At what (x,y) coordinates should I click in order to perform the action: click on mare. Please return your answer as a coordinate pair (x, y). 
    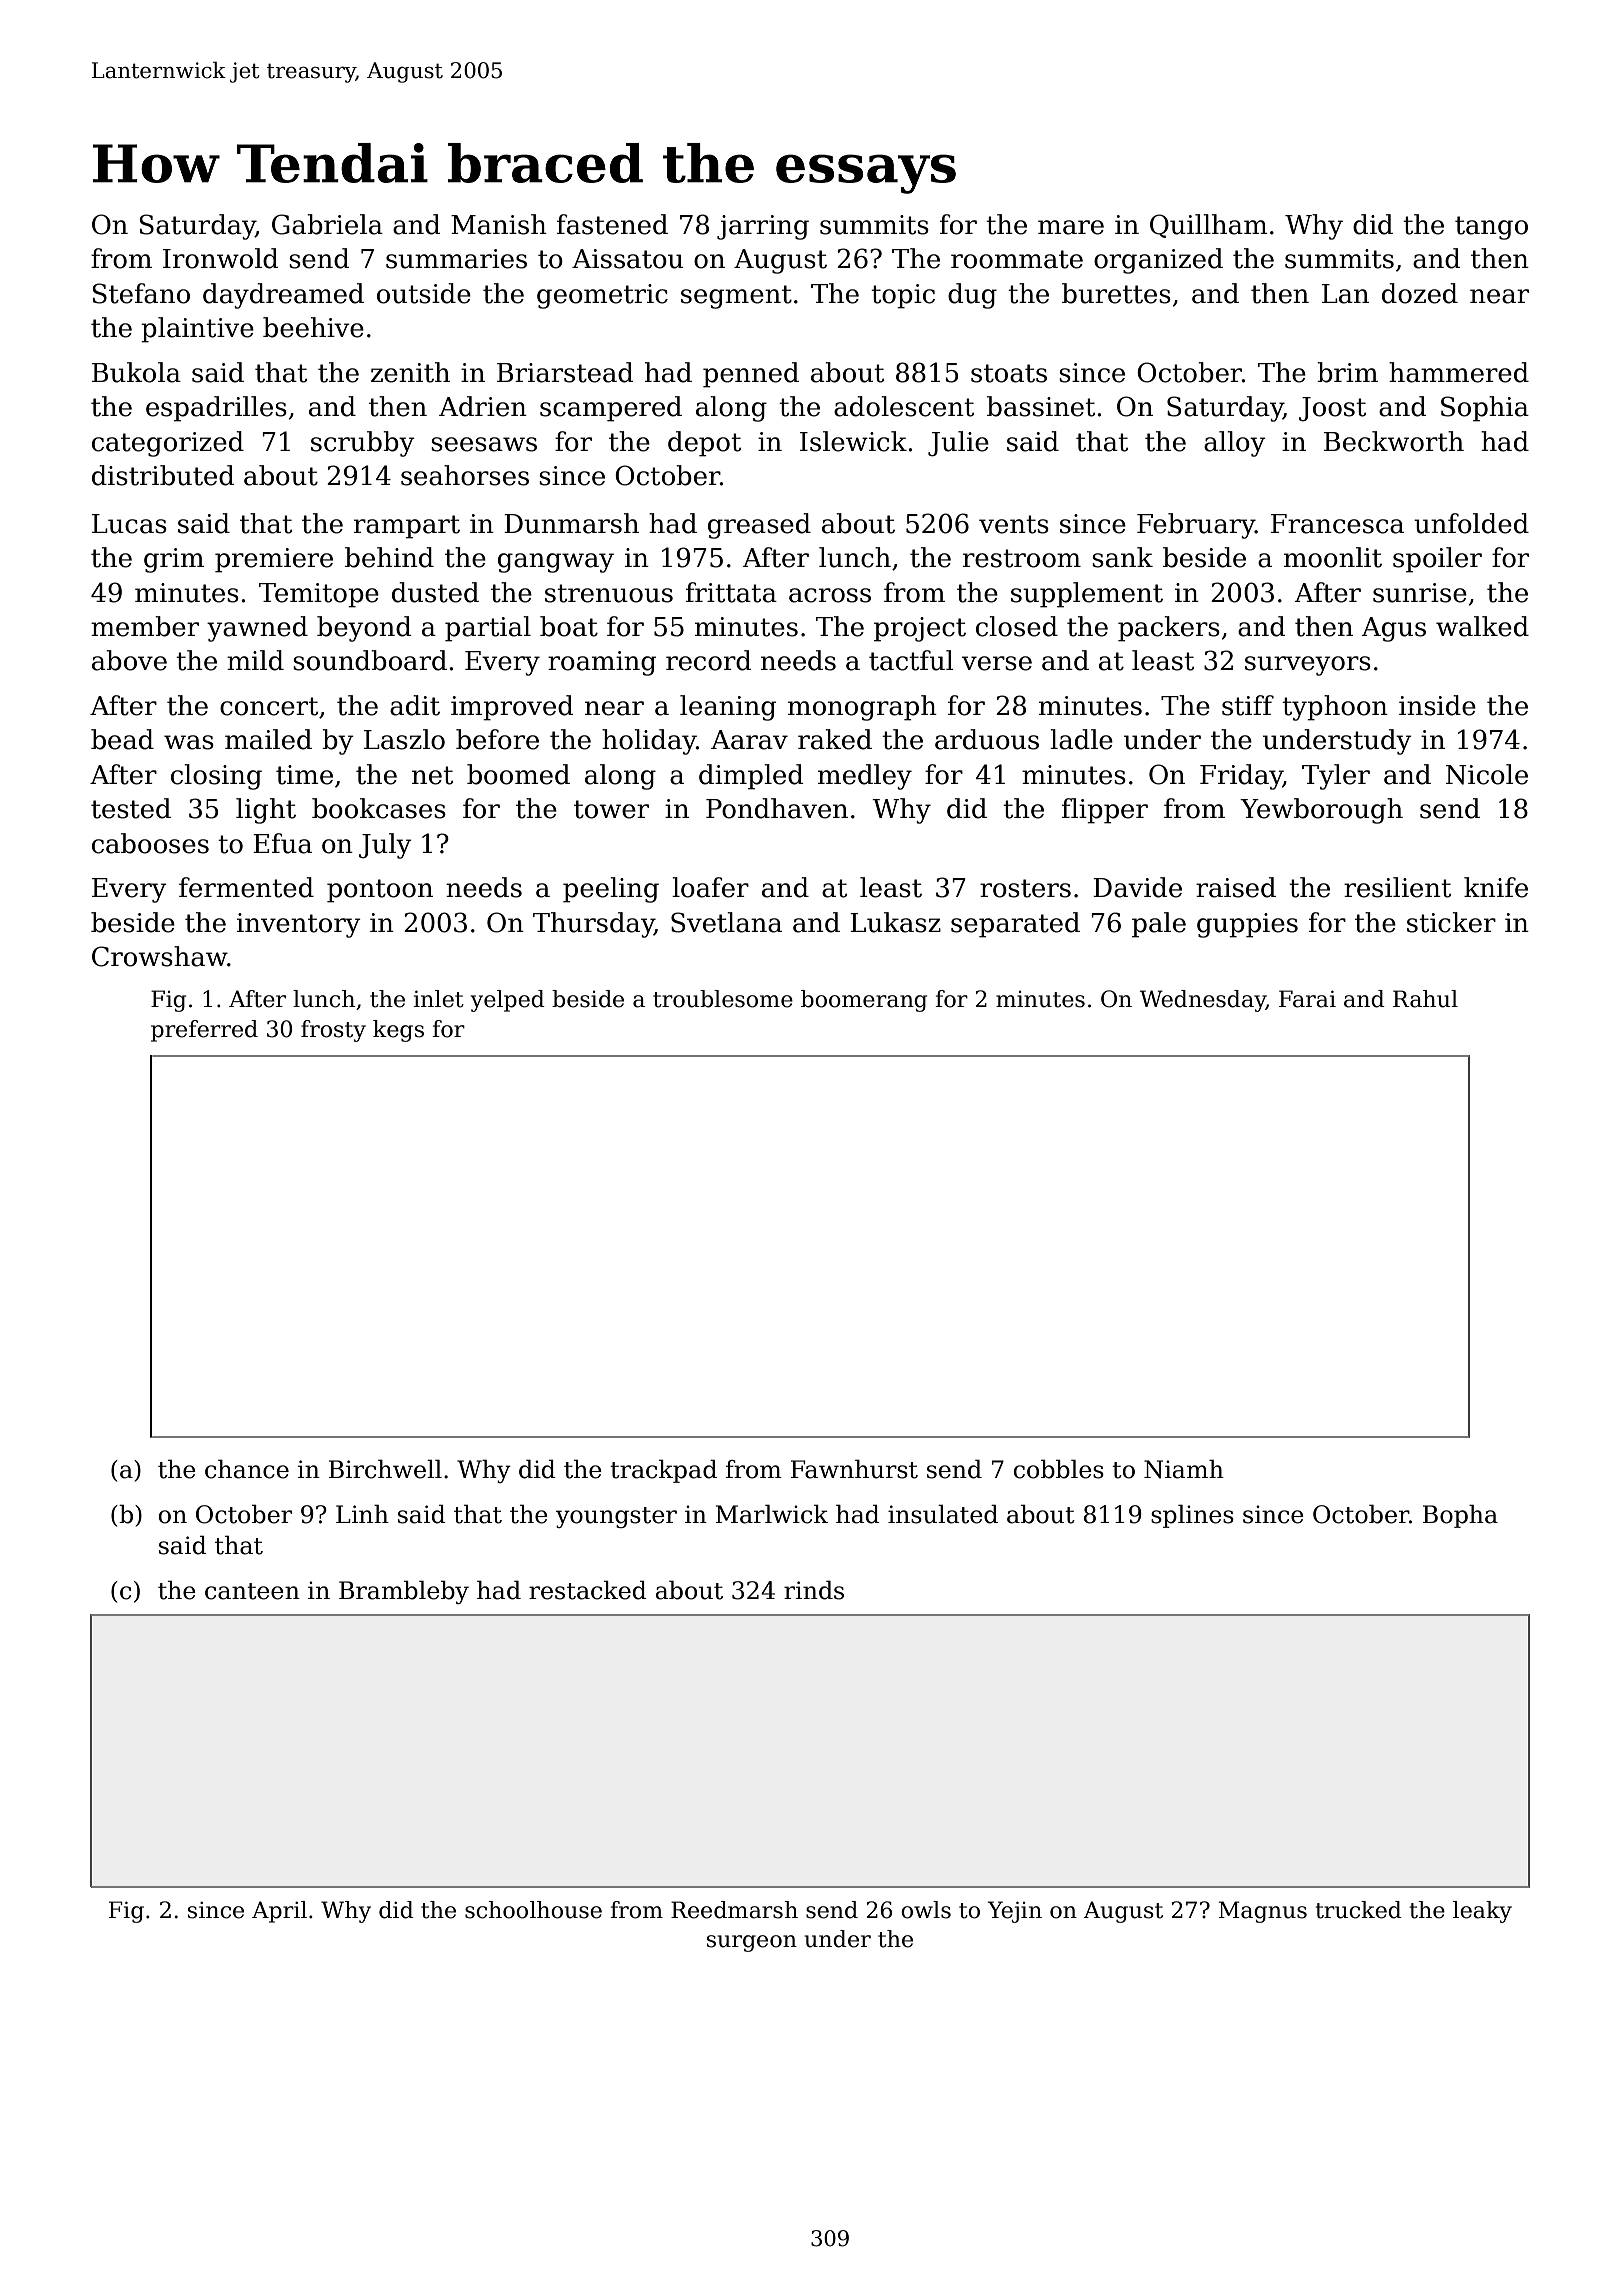
    Looking at the image, I should click on (1071, 227).
